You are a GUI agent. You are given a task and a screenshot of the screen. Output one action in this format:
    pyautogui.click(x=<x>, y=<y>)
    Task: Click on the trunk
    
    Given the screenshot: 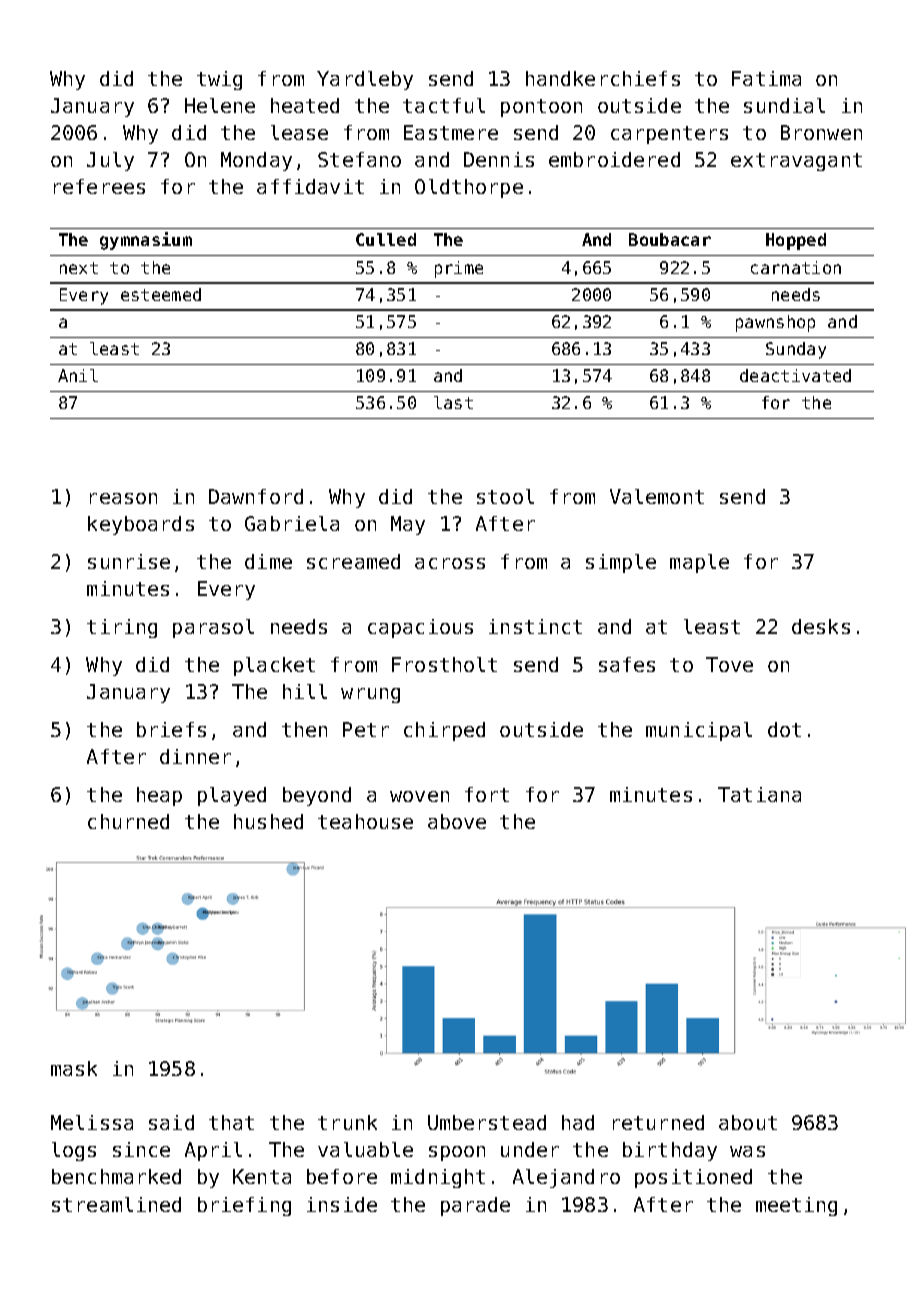 What is the action you would take?
    pyautogui.click(x=347, y=1122)
